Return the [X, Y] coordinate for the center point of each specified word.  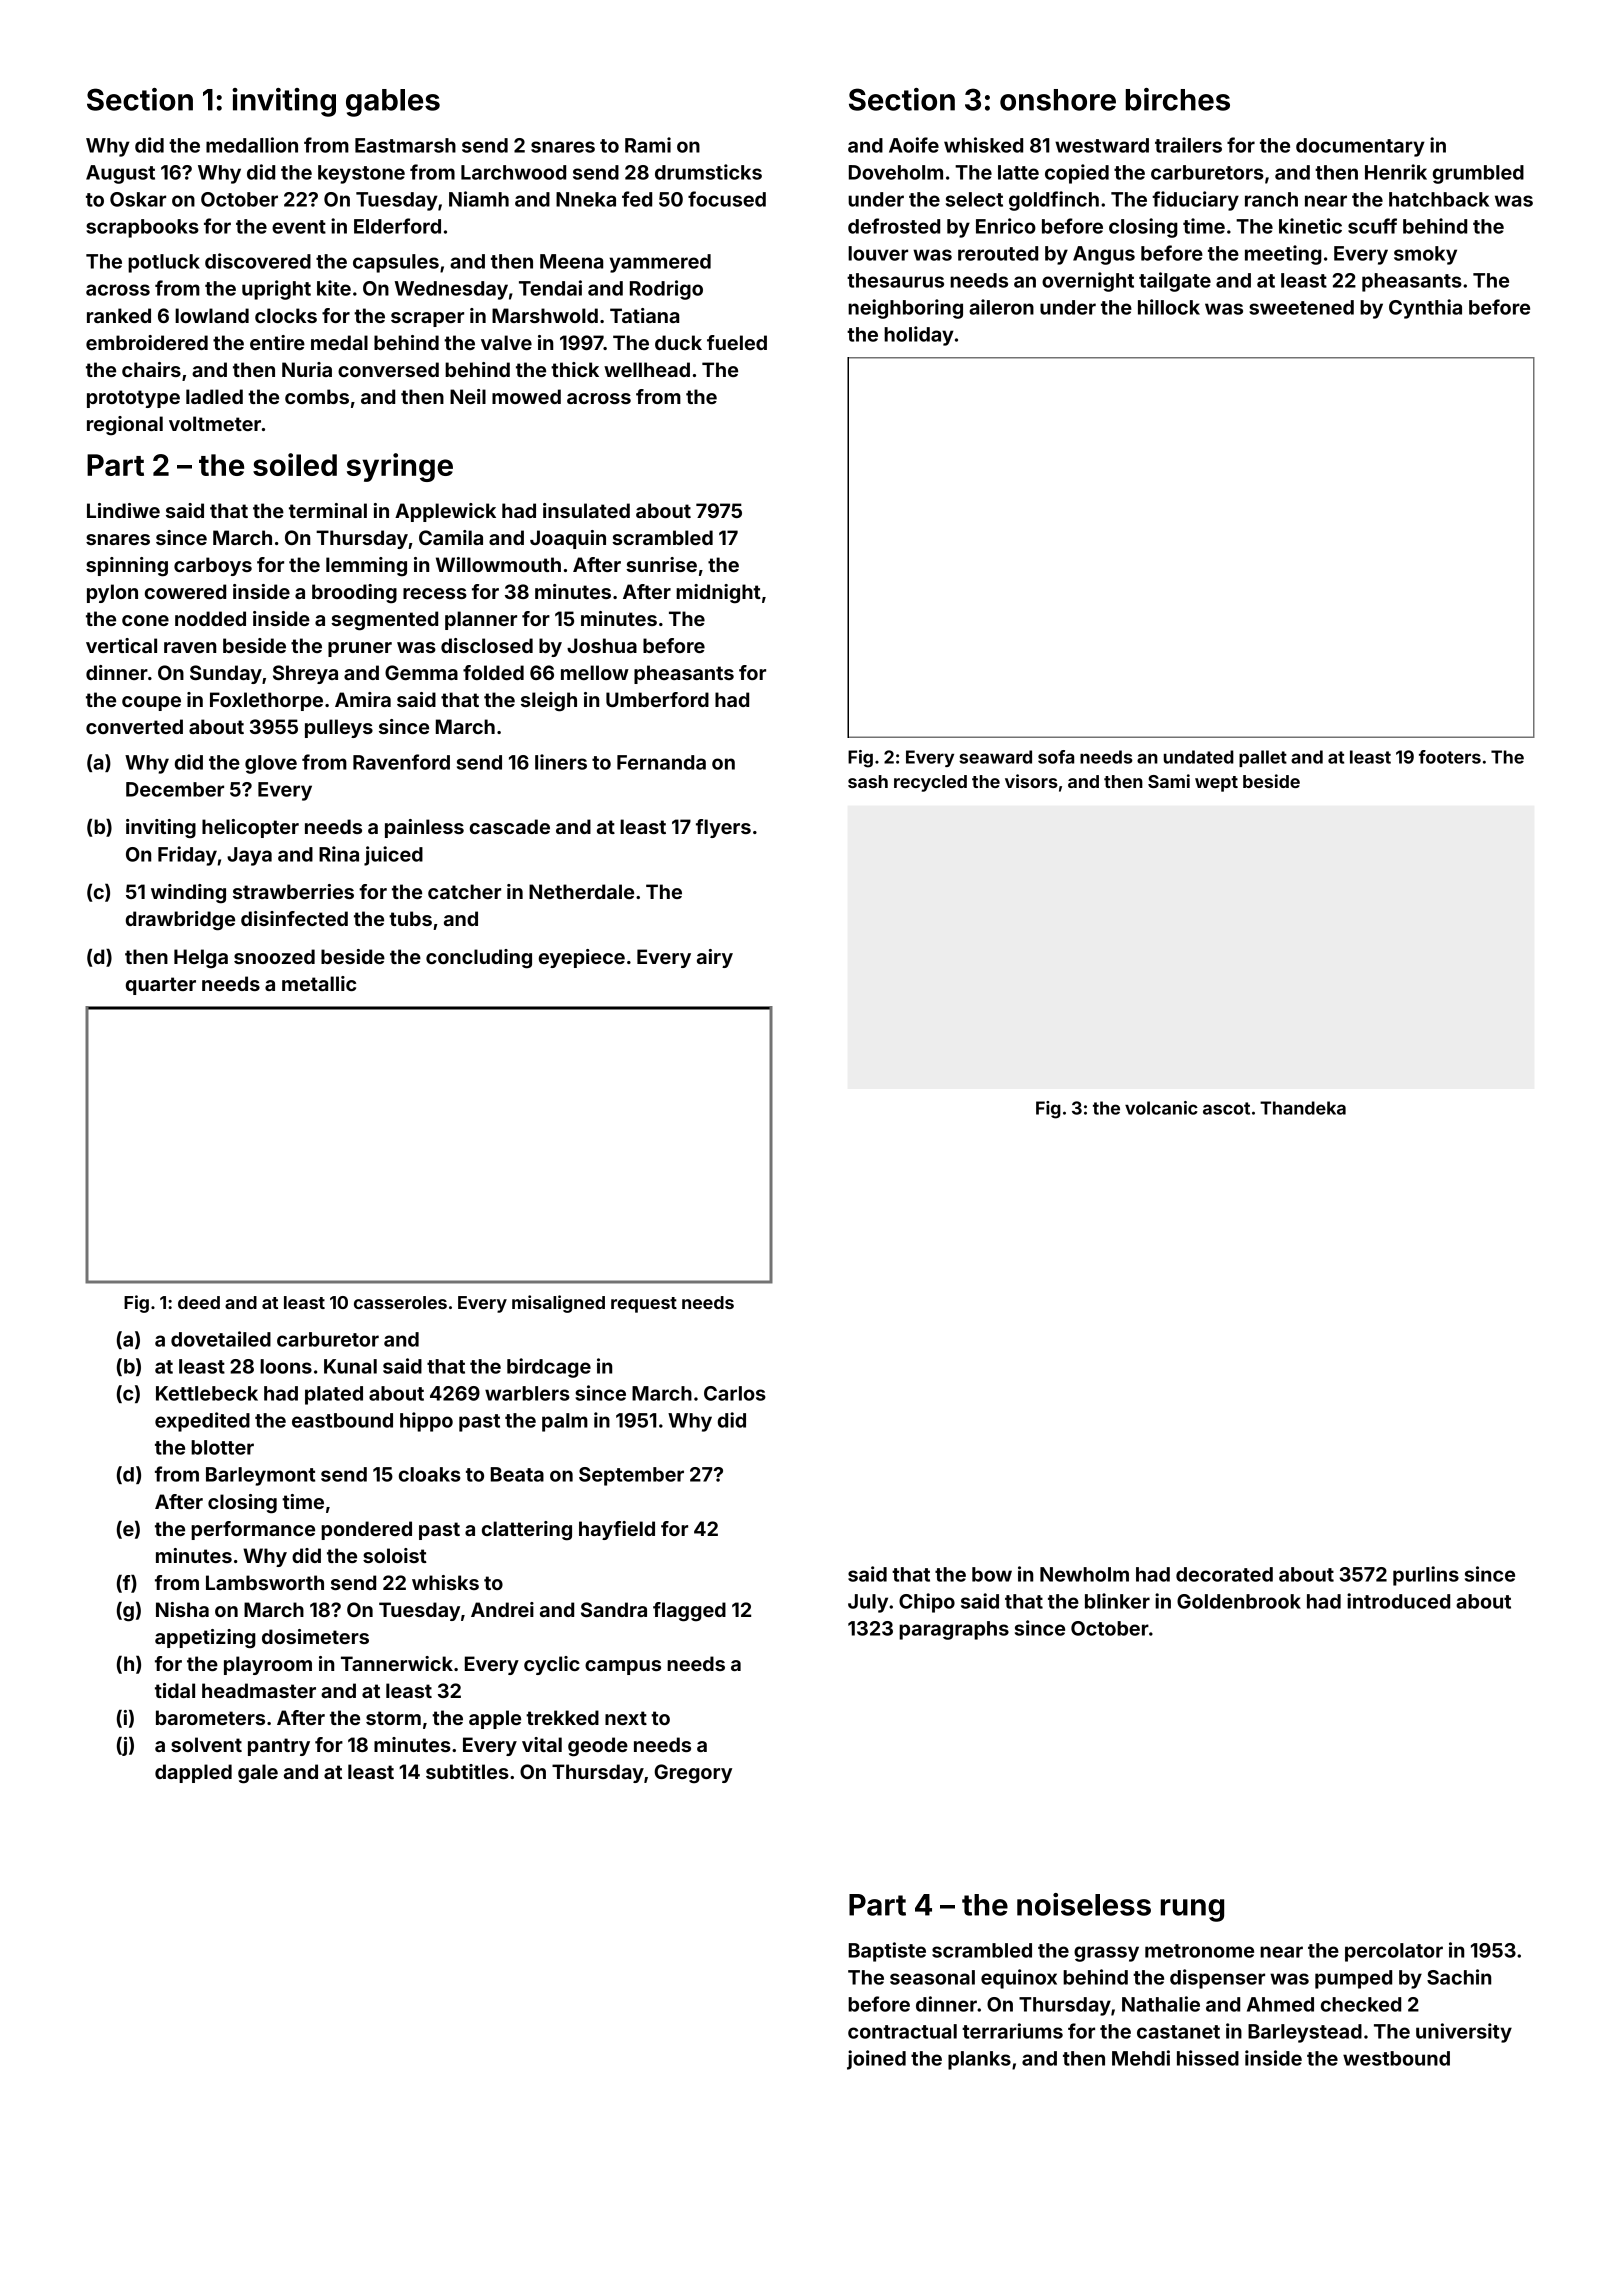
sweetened [1301, 307]
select [974, 199]
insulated [586, 510]
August [120, 174]
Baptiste [887, 1952]
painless [424, 828]
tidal [175, 1690]
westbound [1396, 2058]
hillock [1169, 307]
